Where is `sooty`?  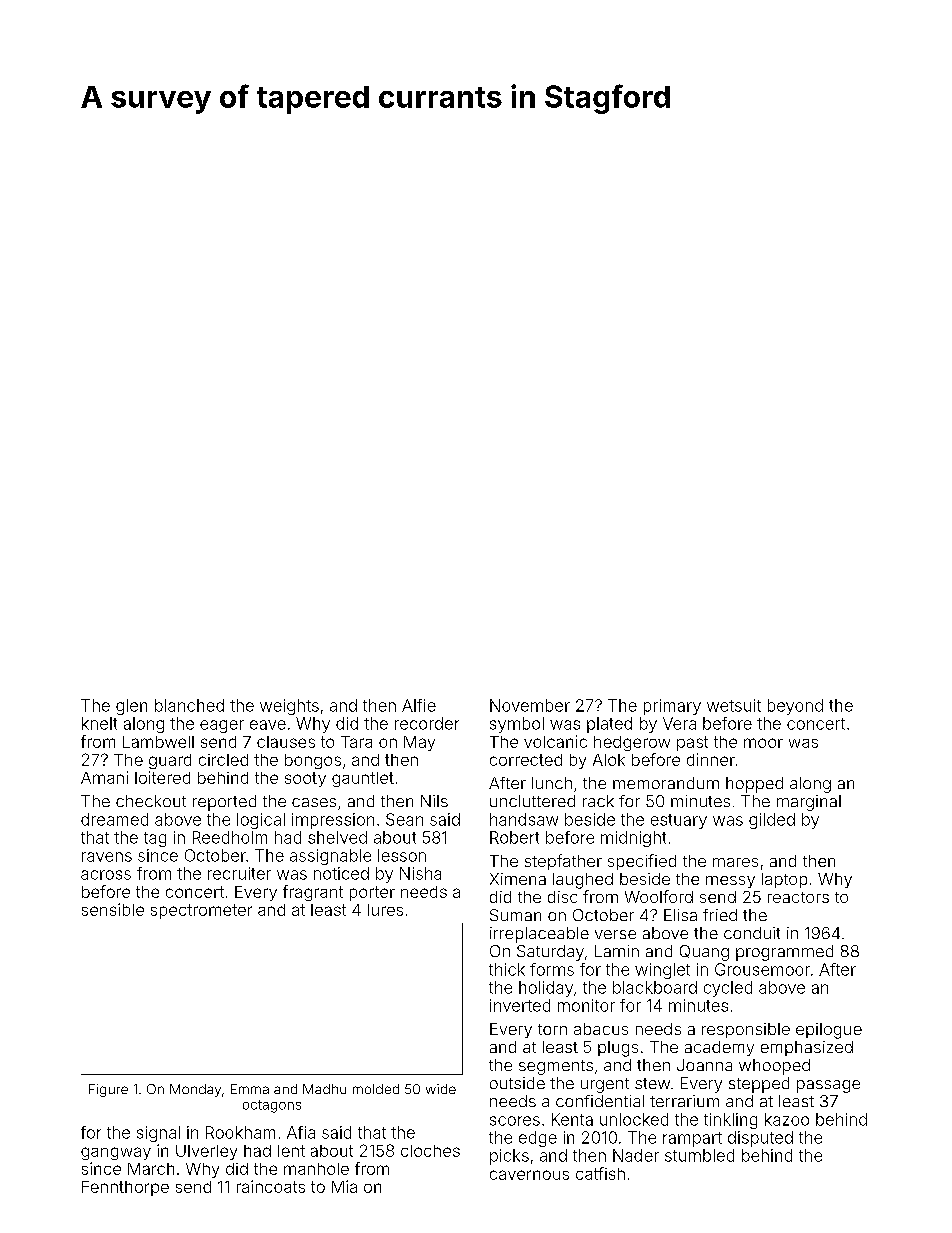
sooty is located at coordinates (305, 779).
